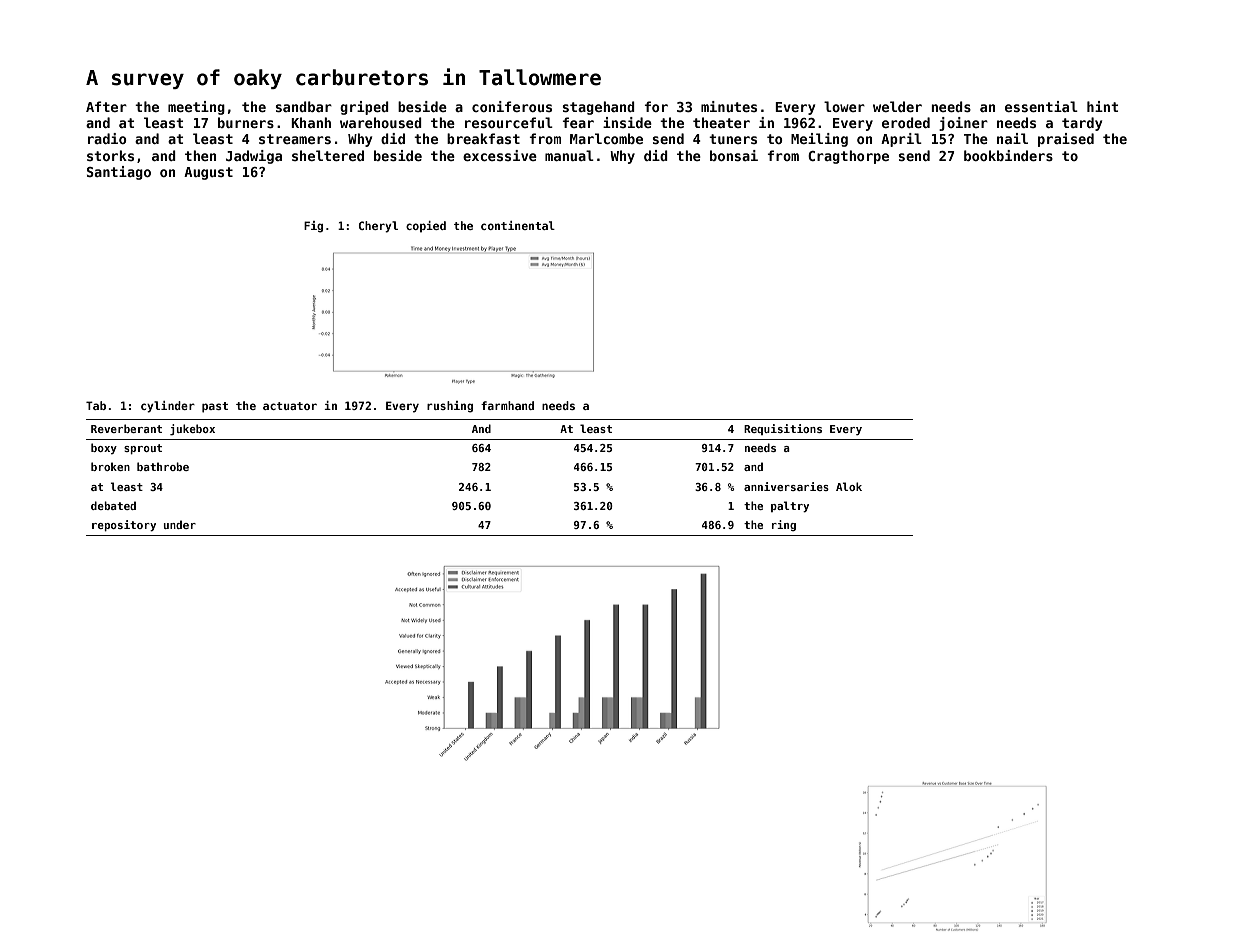 This screenshot has width=1233, height=952. What do you see at coordinates (124, 525) in the screenshot?
I see `repository` at bounding box center [124, 525].
